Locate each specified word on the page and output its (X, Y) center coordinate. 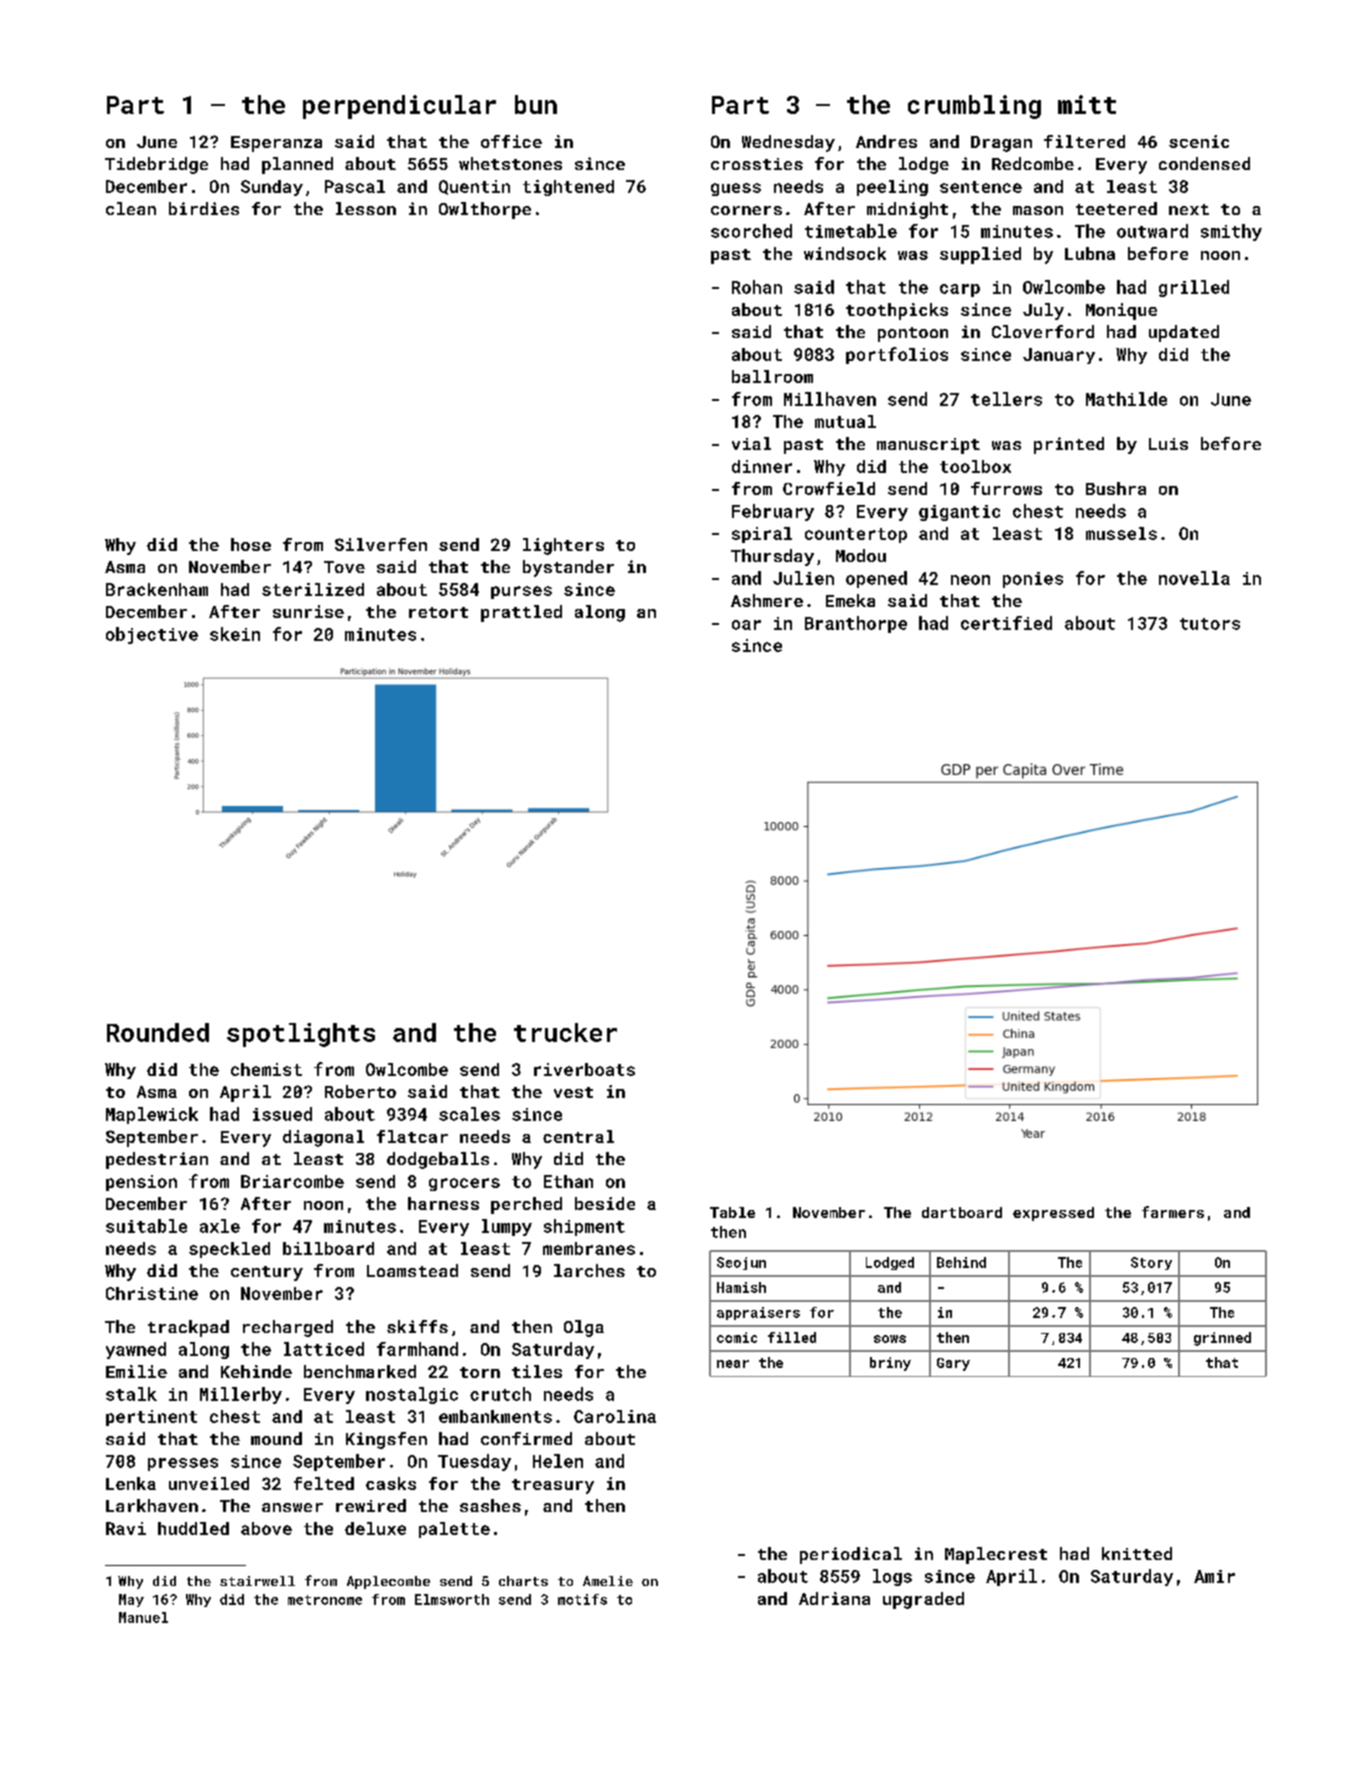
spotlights (301, 1035)
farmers (1173, 1212)
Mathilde (1126, 399)
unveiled (209, 1483)
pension (141, 1183)
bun (536, 104)
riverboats (584, 1069)
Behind (961, 1262)
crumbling (974, 107)
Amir (1214, 1576)
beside (605, 1203)
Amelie (608, 1581)
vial (751, 443)
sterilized (313, 589)
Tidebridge (156, 165)
